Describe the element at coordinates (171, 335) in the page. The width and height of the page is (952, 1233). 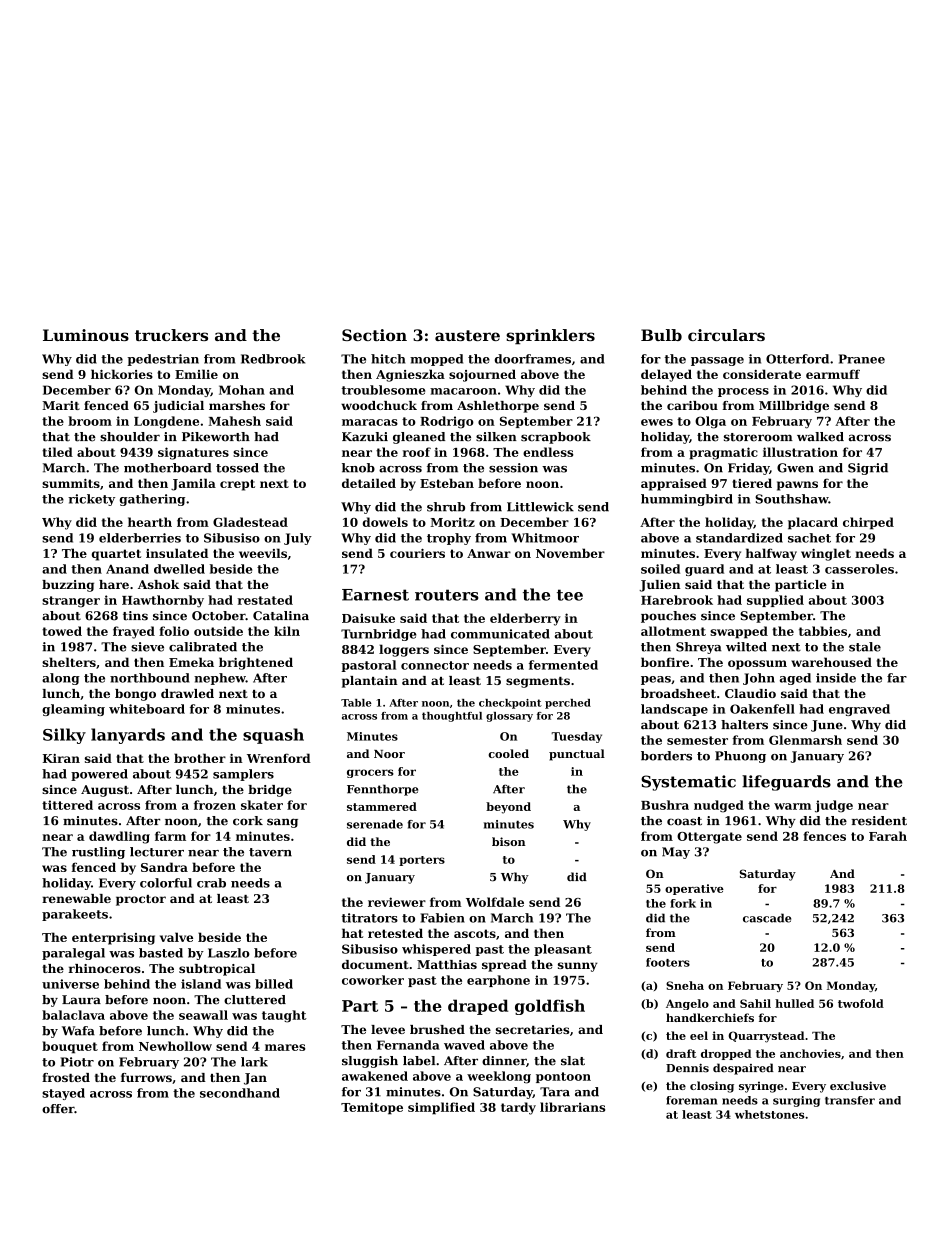
I see `truckers` at that location.
